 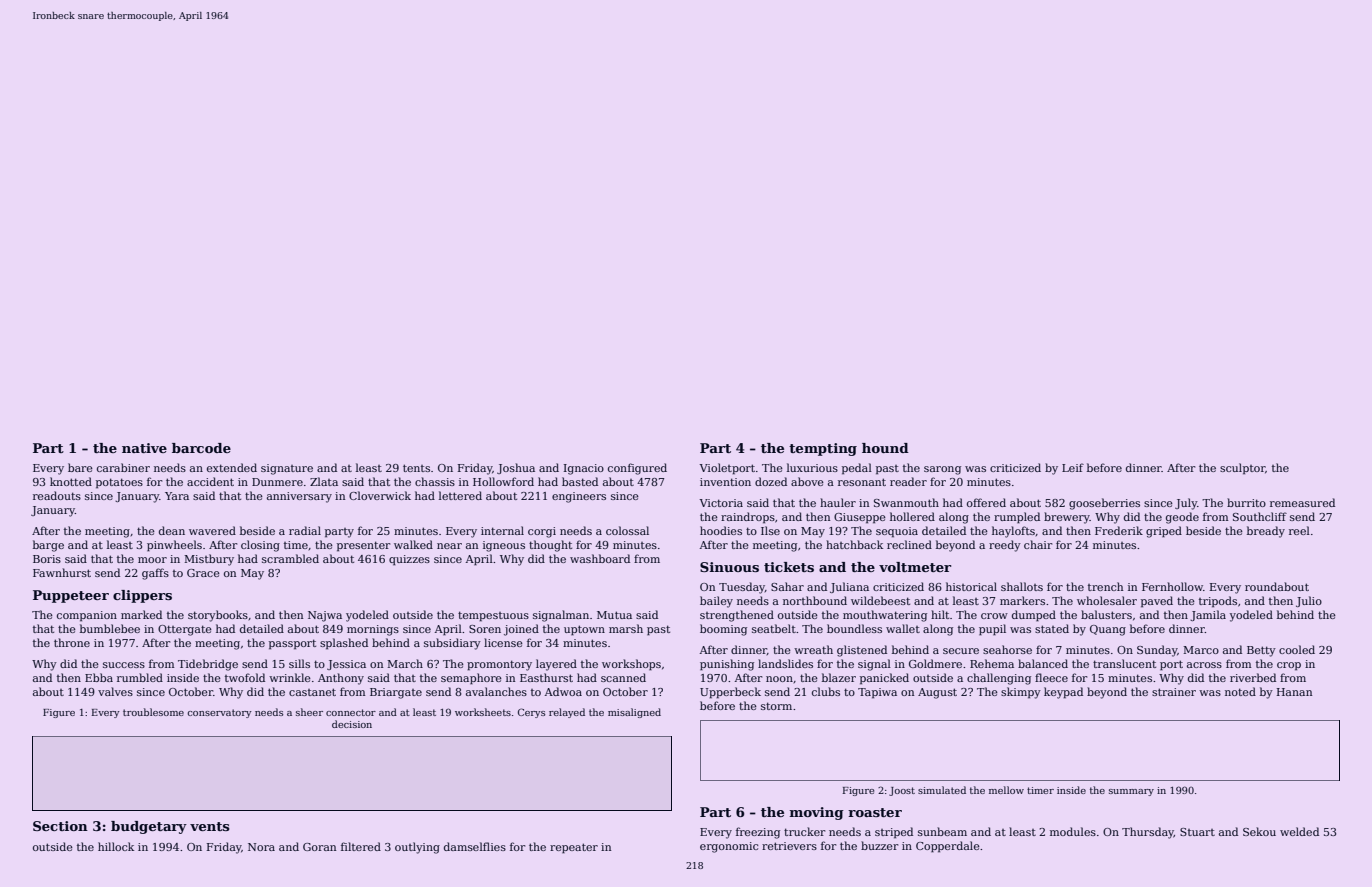 What do you see at coordinates (854, 628) in the image?
I see `boundless` at bounding box center [854, 628].
